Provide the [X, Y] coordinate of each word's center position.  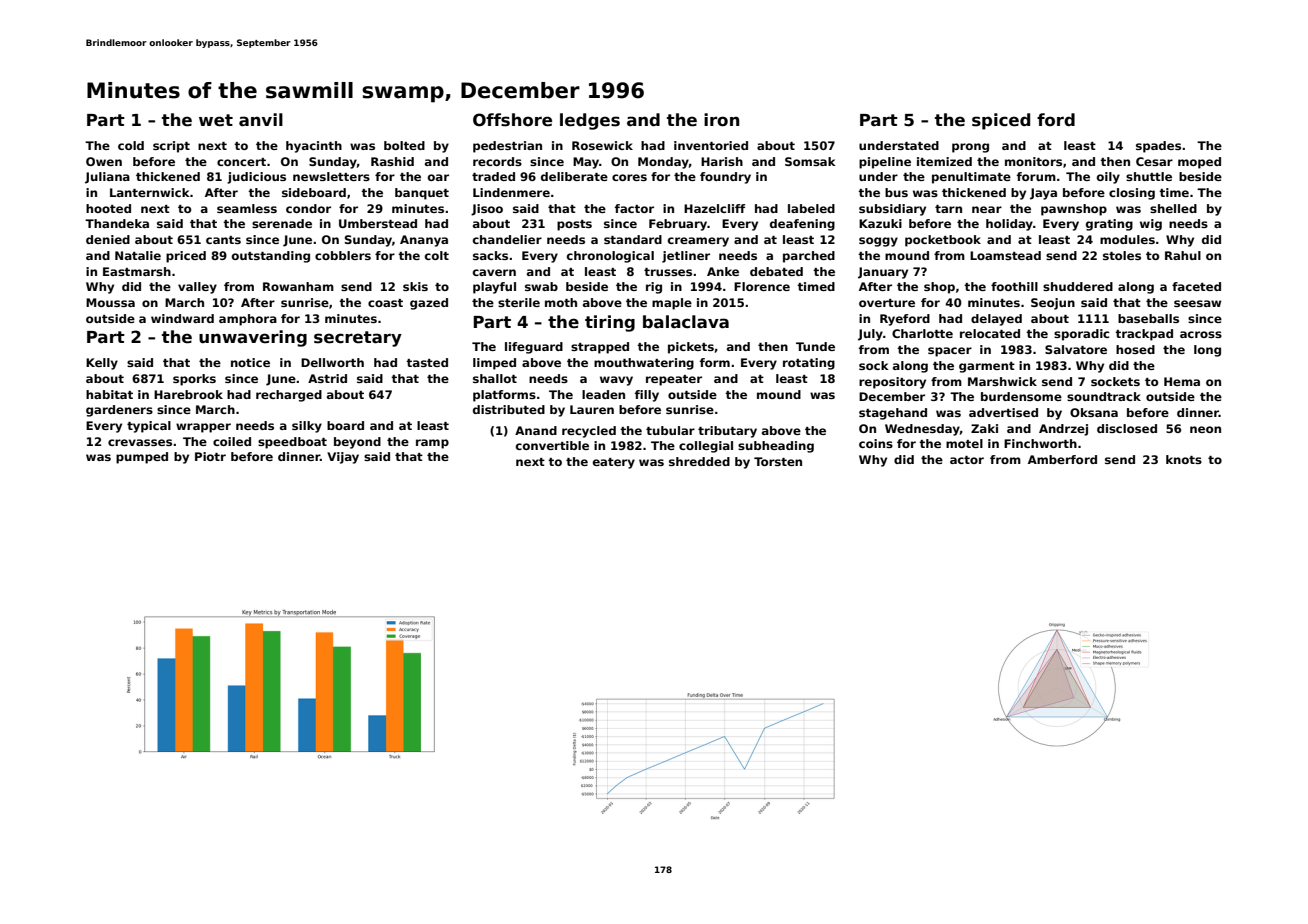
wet [216, 120]
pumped [142, 458]
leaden [603, 394]
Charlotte [922, 333]
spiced [1001, 121]
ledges [590, 121]
